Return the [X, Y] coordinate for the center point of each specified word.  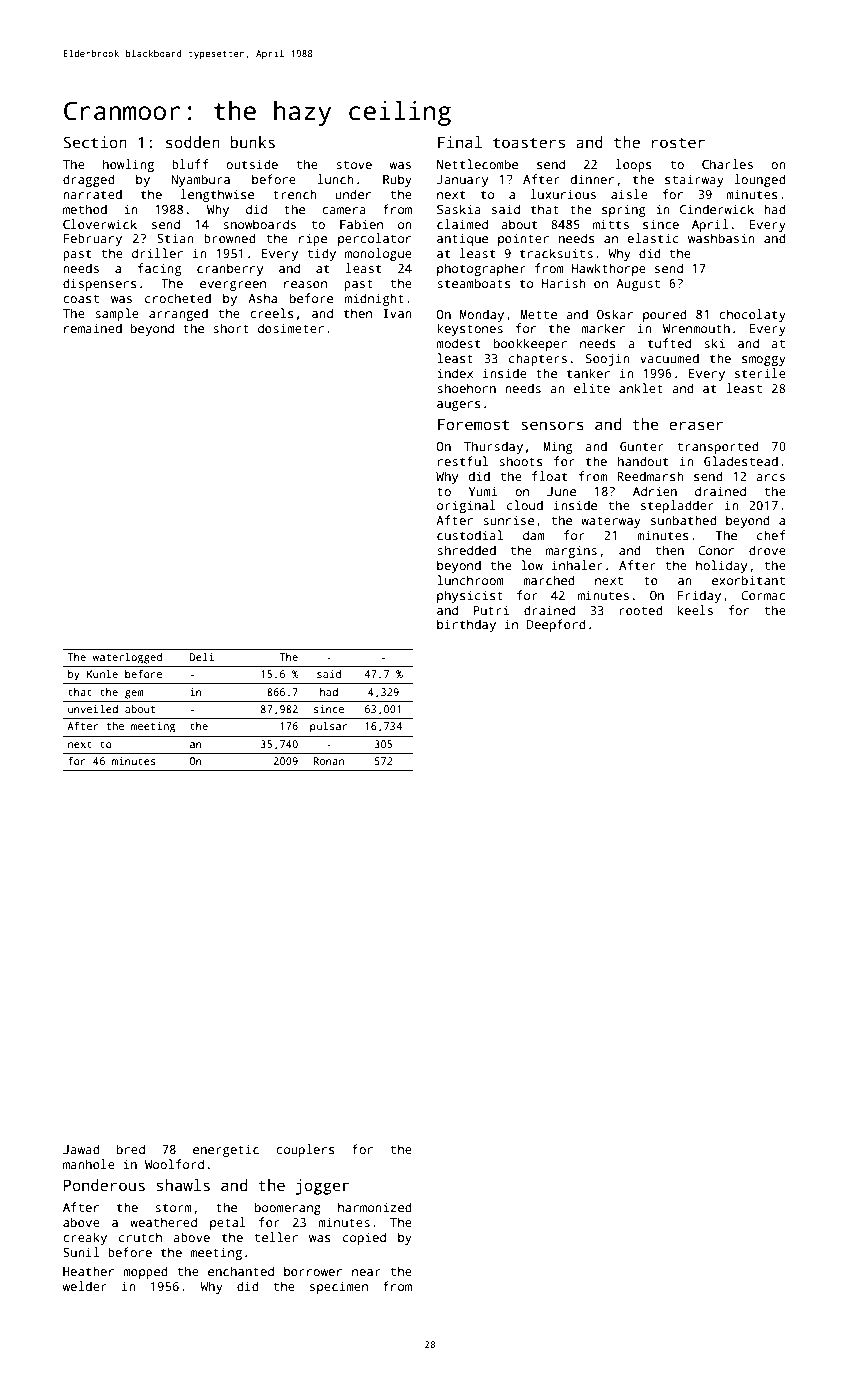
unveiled [93, 709]
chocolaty [752, 315]
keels [695, 610]
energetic [226, 1150]
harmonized [375, 1207]
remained [93, 328]
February [93, 239]
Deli [202, 657]
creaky [85, 1238]
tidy [322, 254]
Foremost [473, 424]
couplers [305, 1150]
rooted [641, 610]
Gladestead [741, 461]
